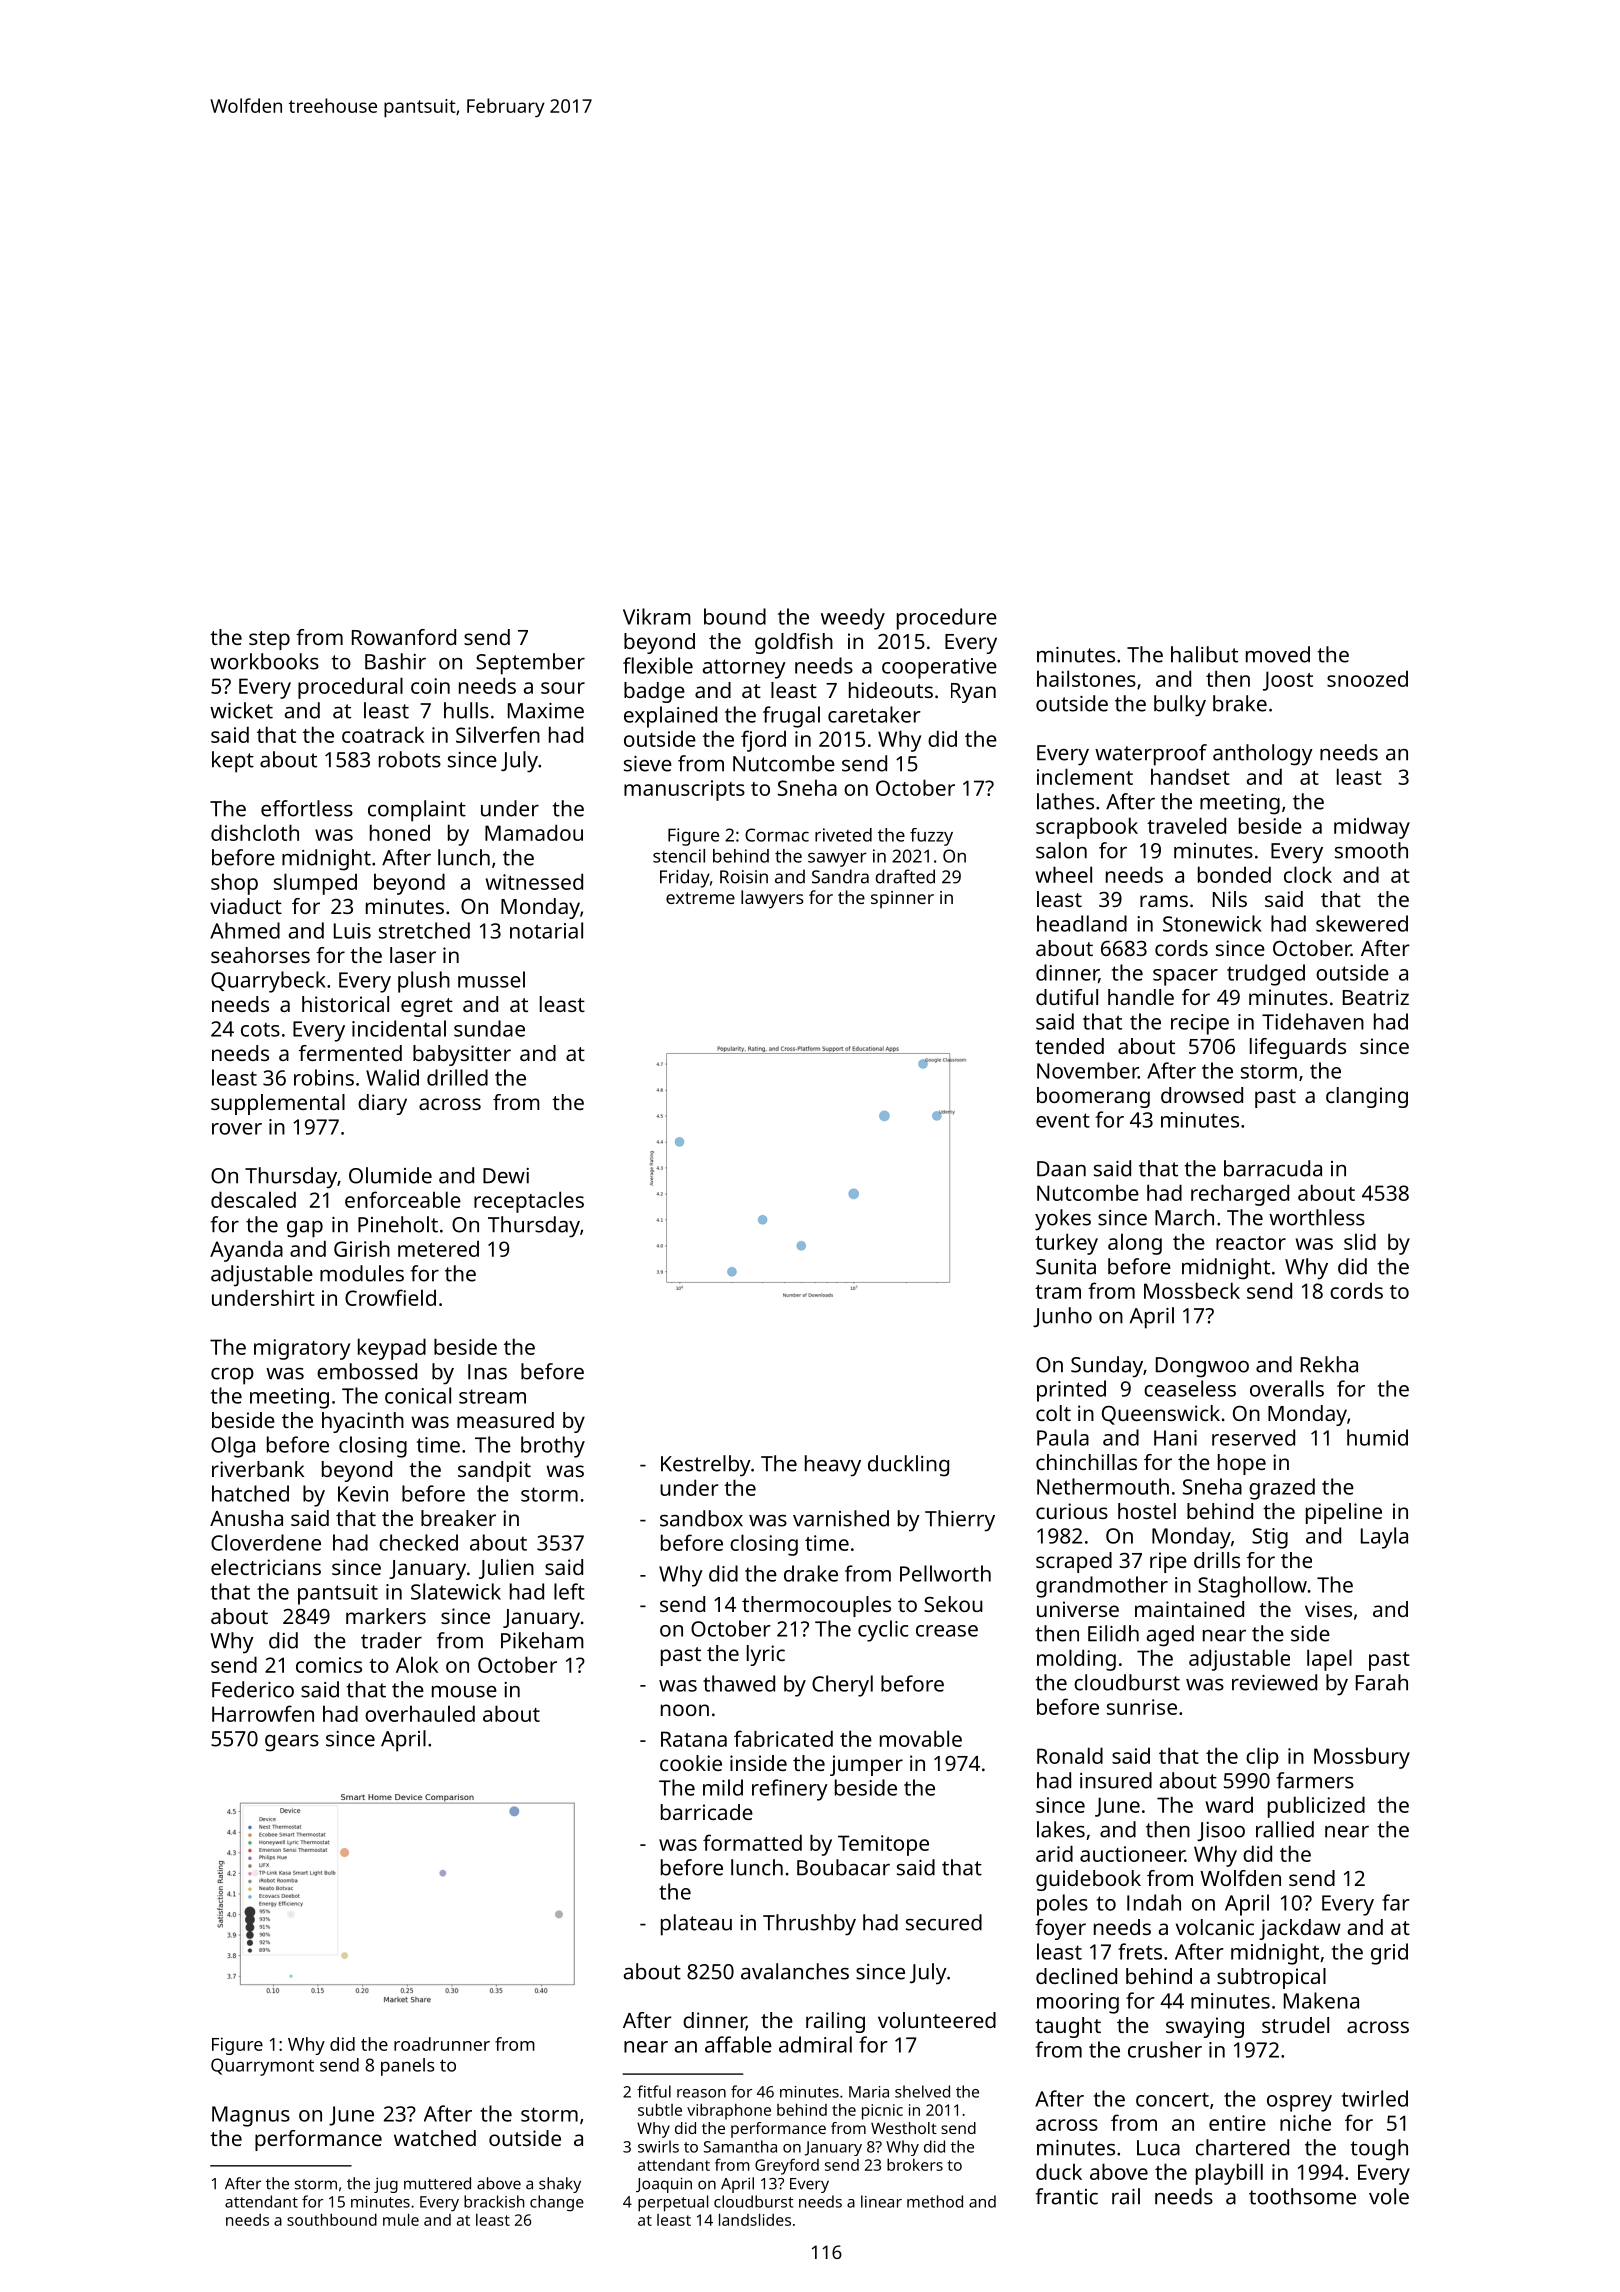  Describe the element at coordinates (442, 2044) in the screenshot. I see `roadrunner` at that location.
